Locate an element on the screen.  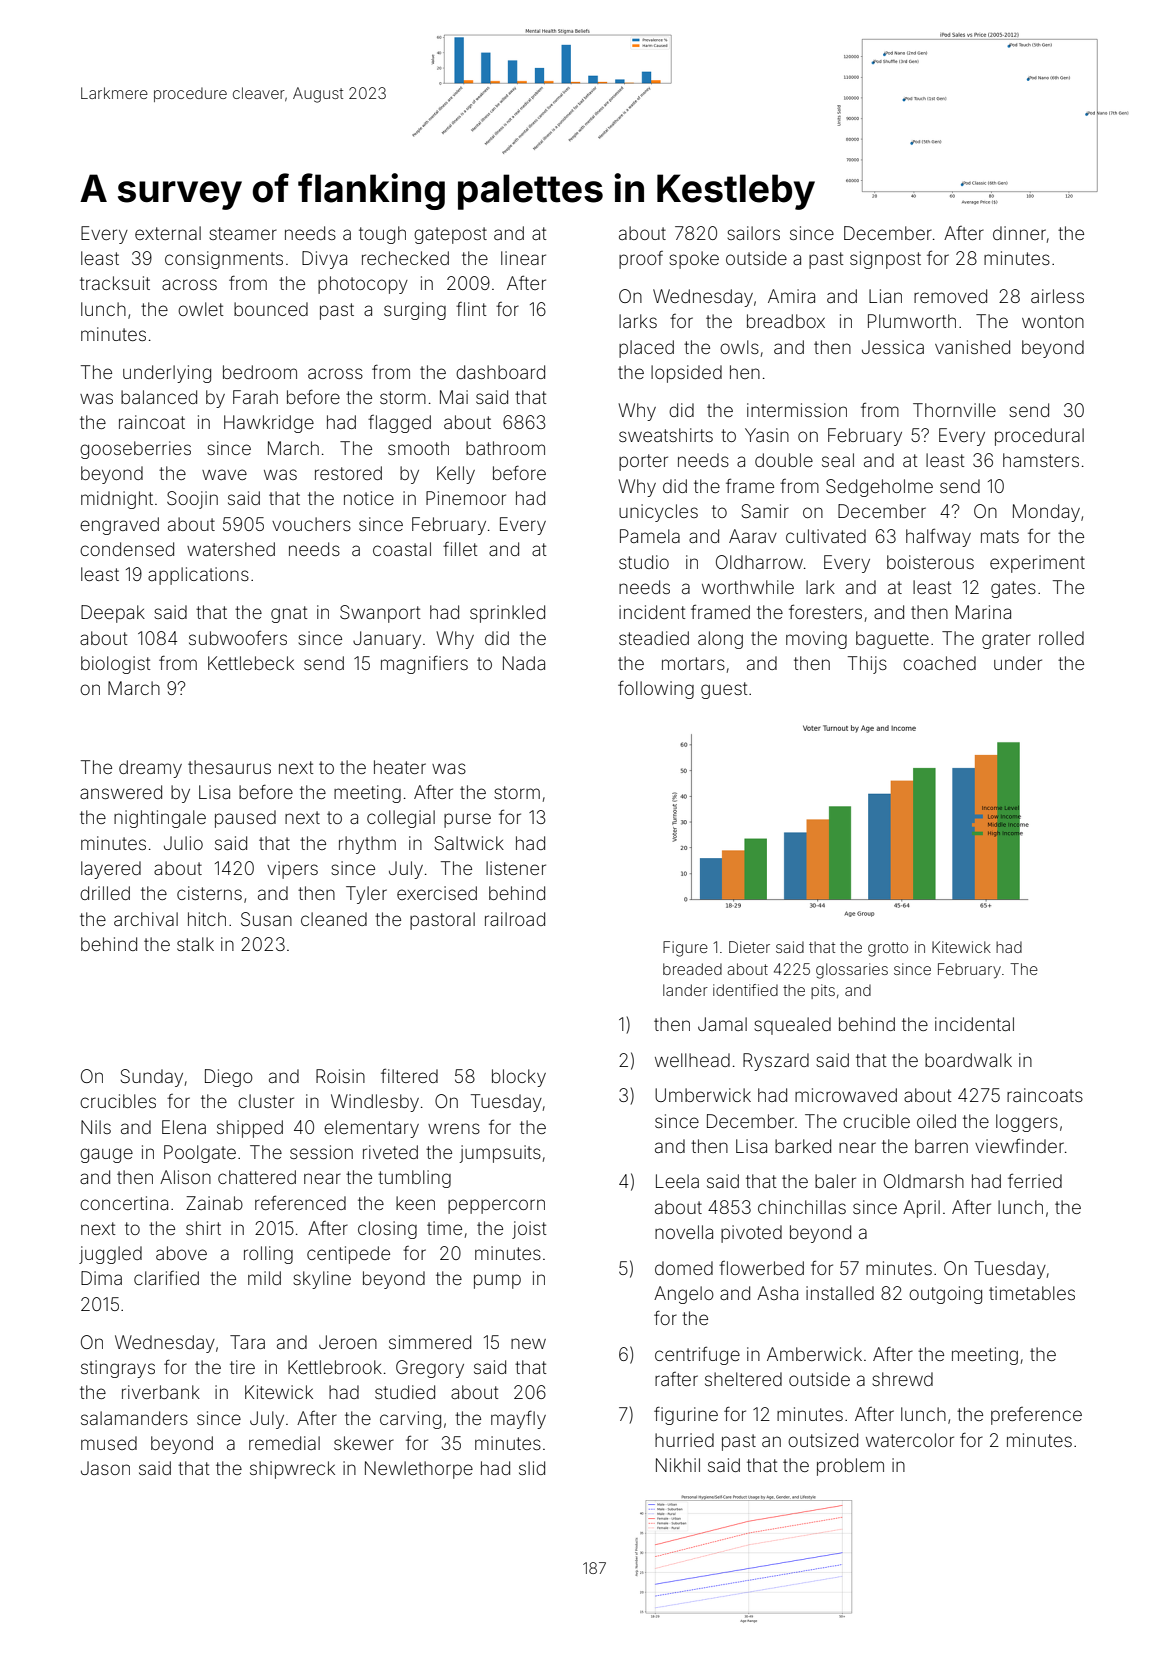
Lian is located at coordinates (885, 296).
